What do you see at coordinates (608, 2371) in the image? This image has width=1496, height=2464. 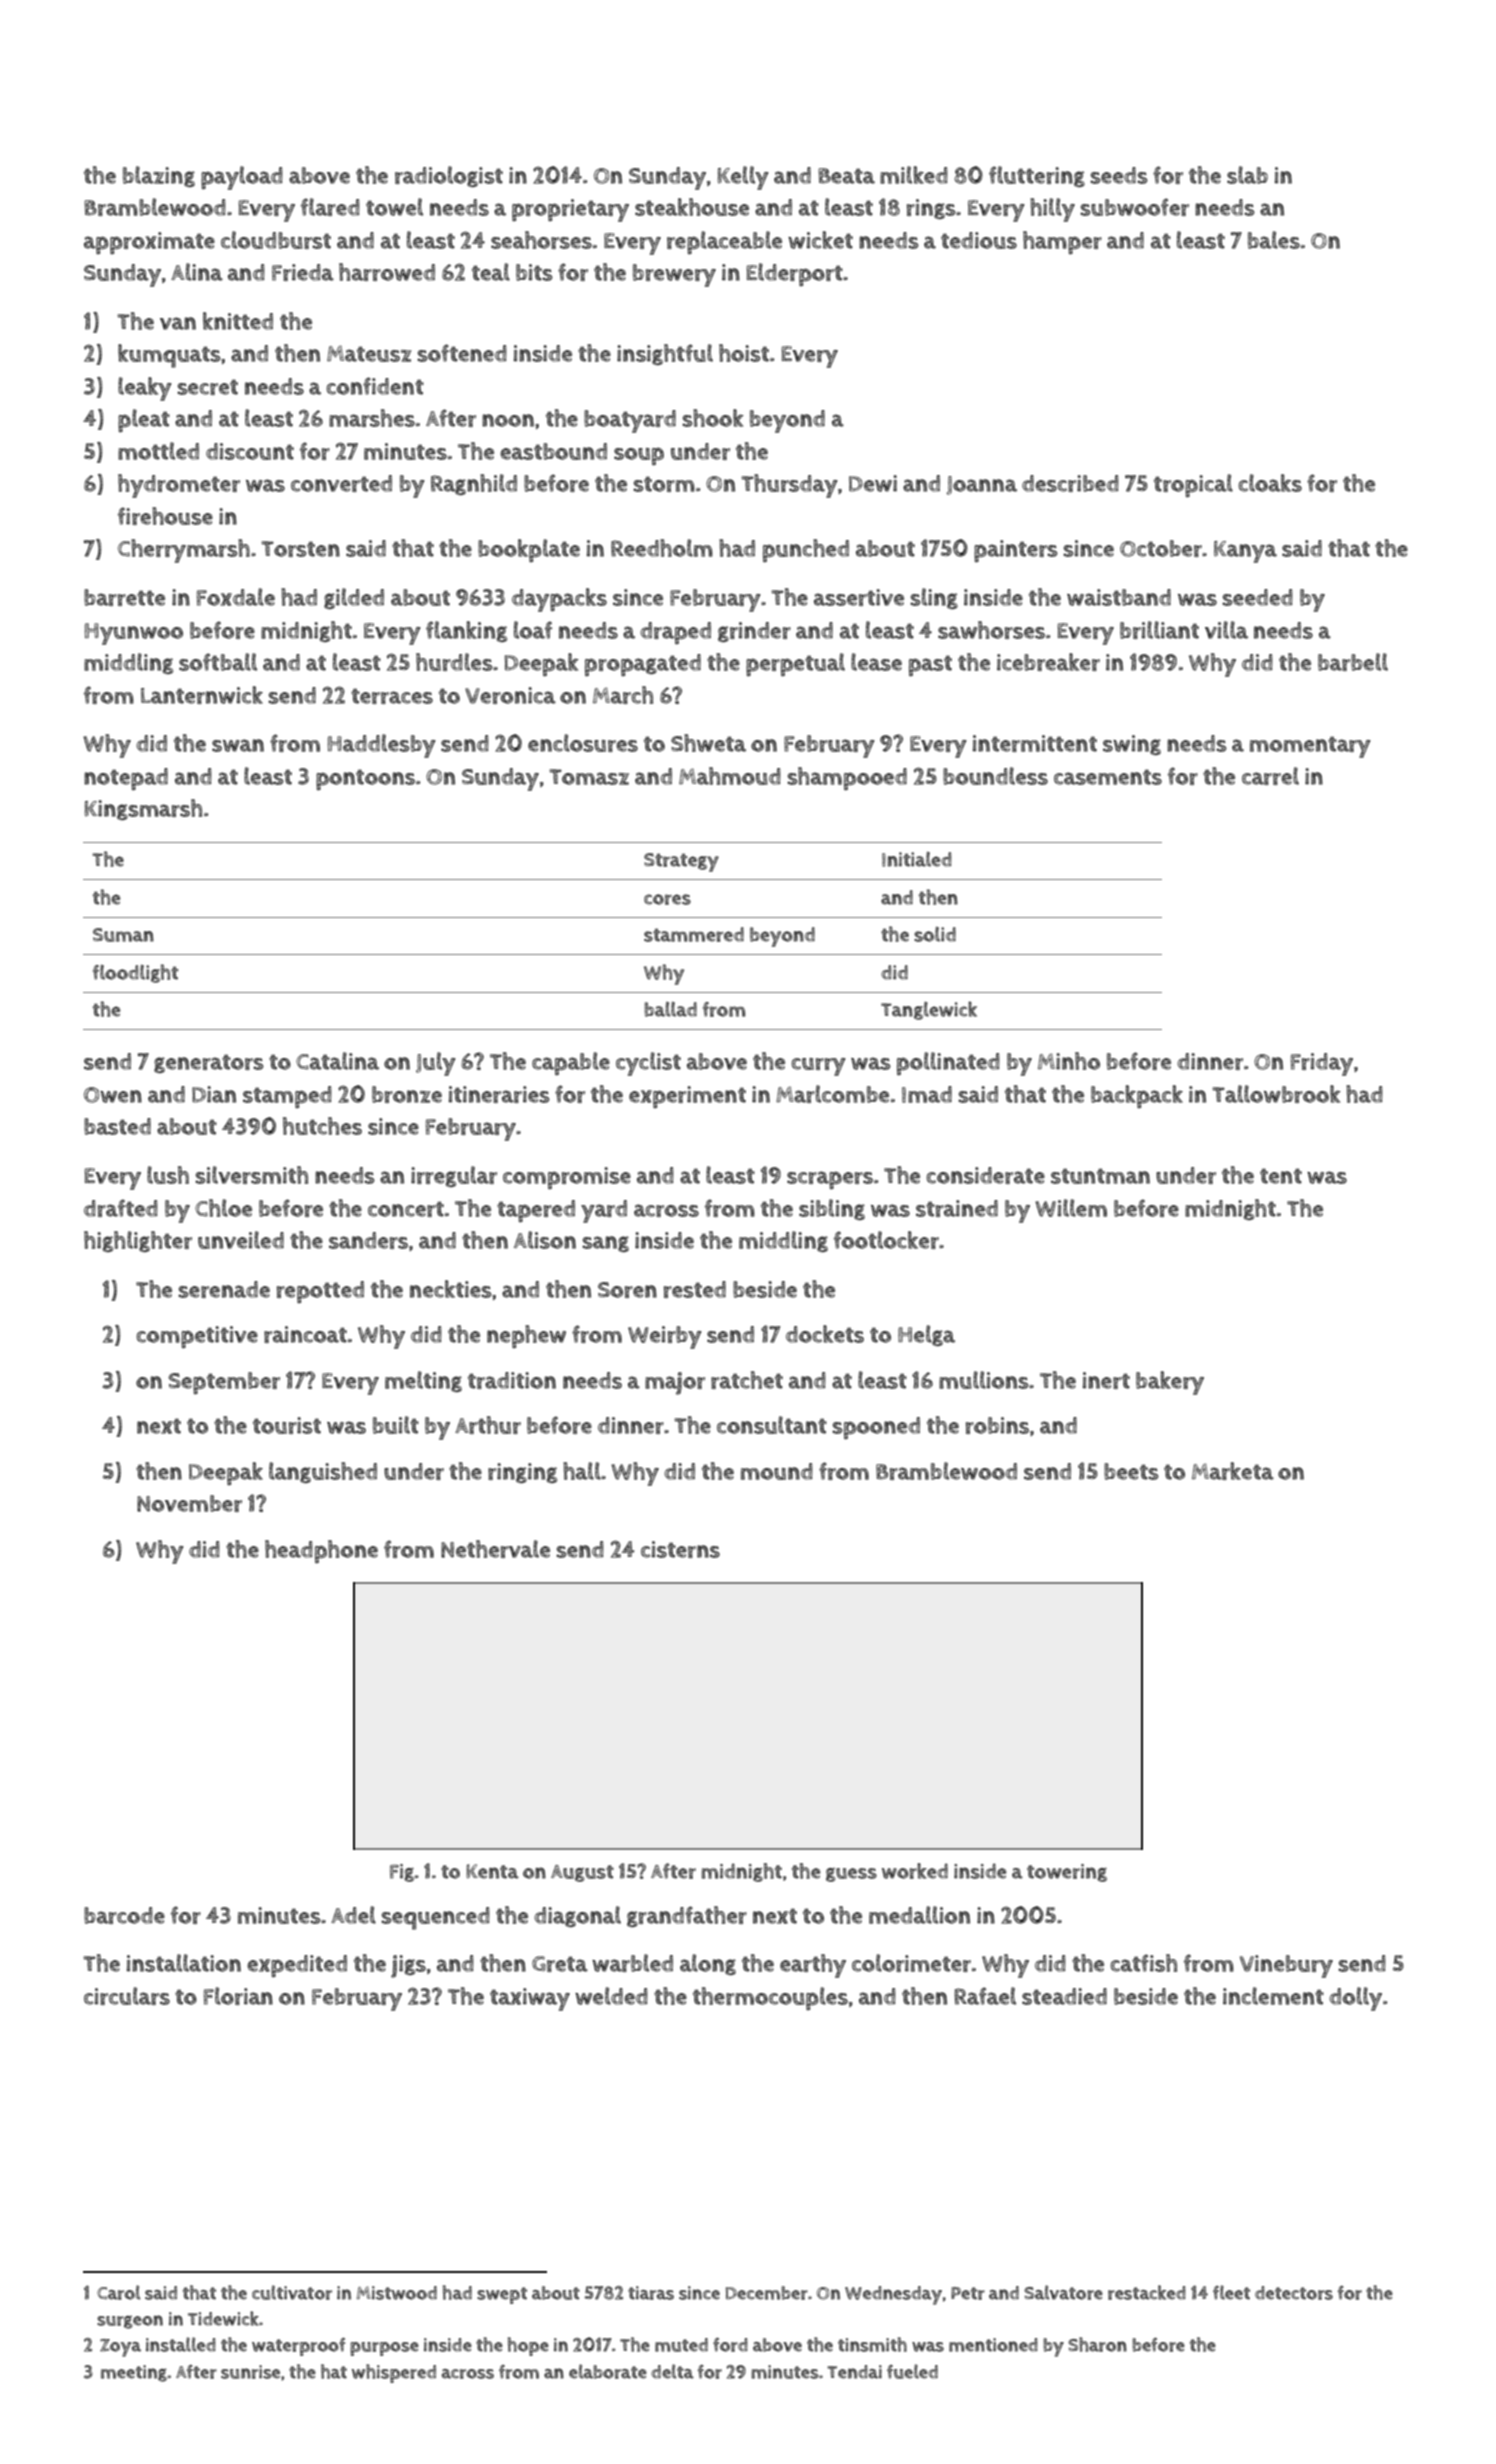 I see `elaborate` at bounding box center [608, 2371].
